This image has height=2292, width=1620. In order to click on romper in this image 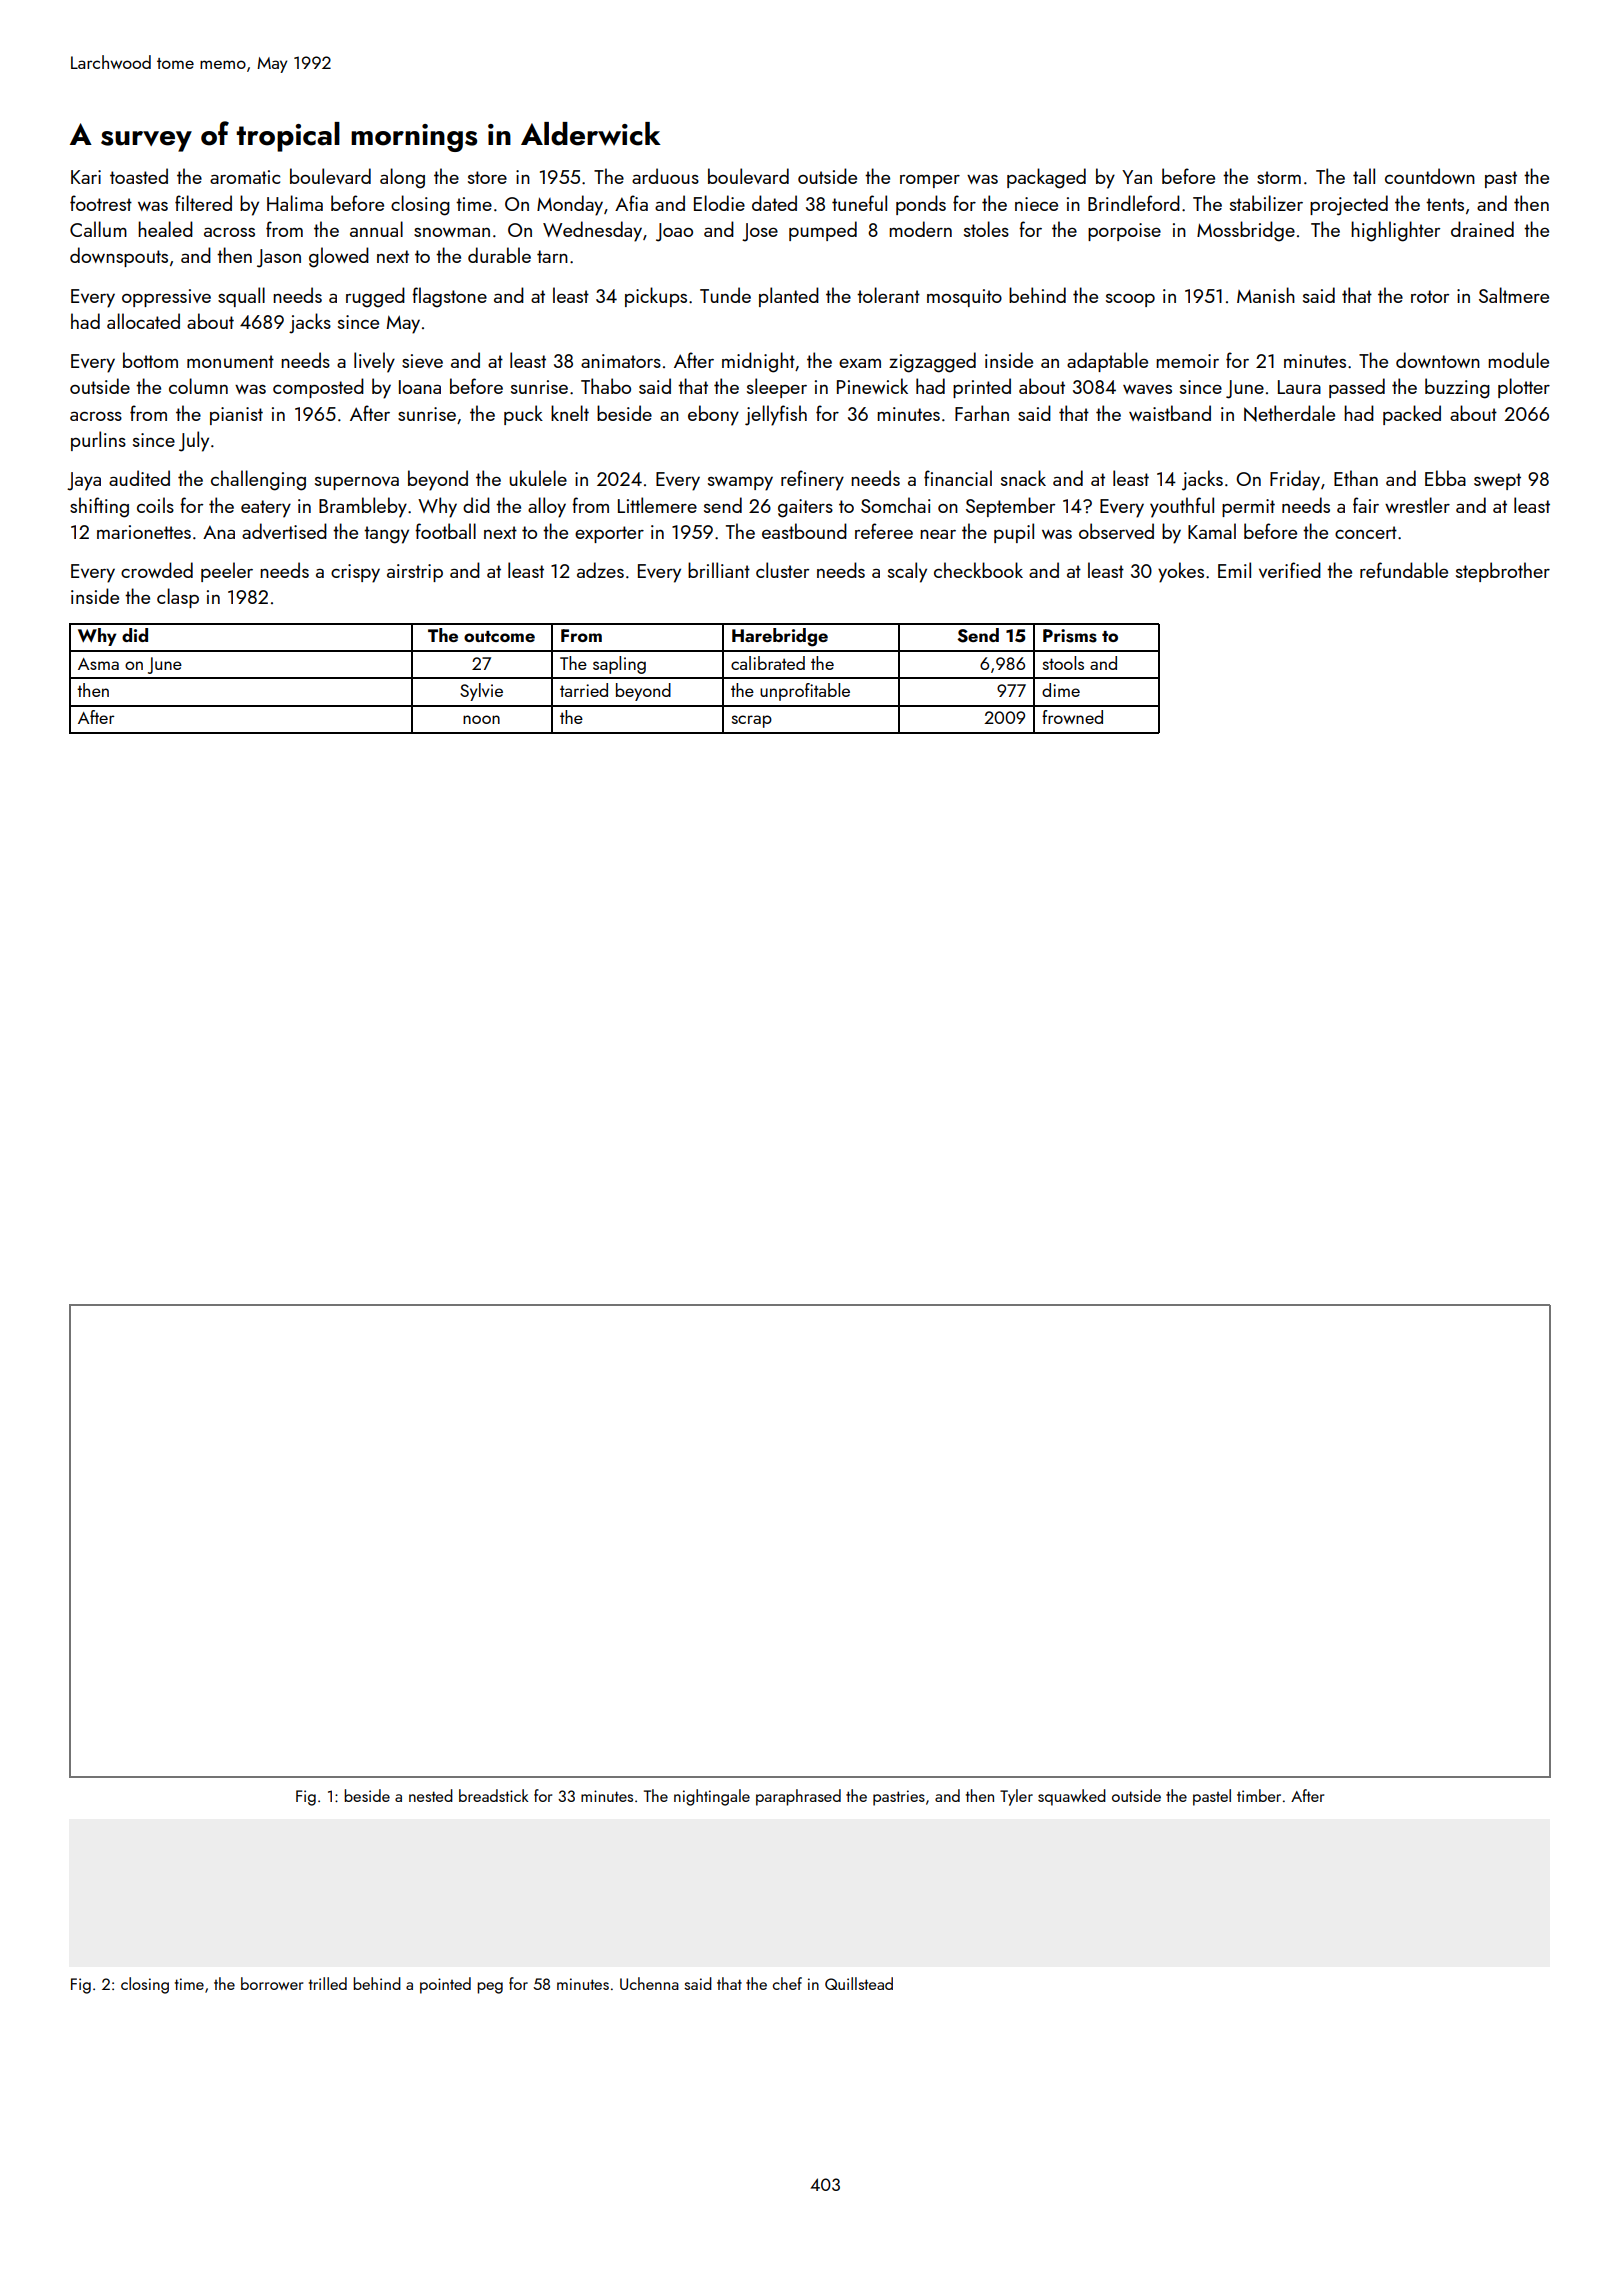, I will do `click(930, 181)`.
